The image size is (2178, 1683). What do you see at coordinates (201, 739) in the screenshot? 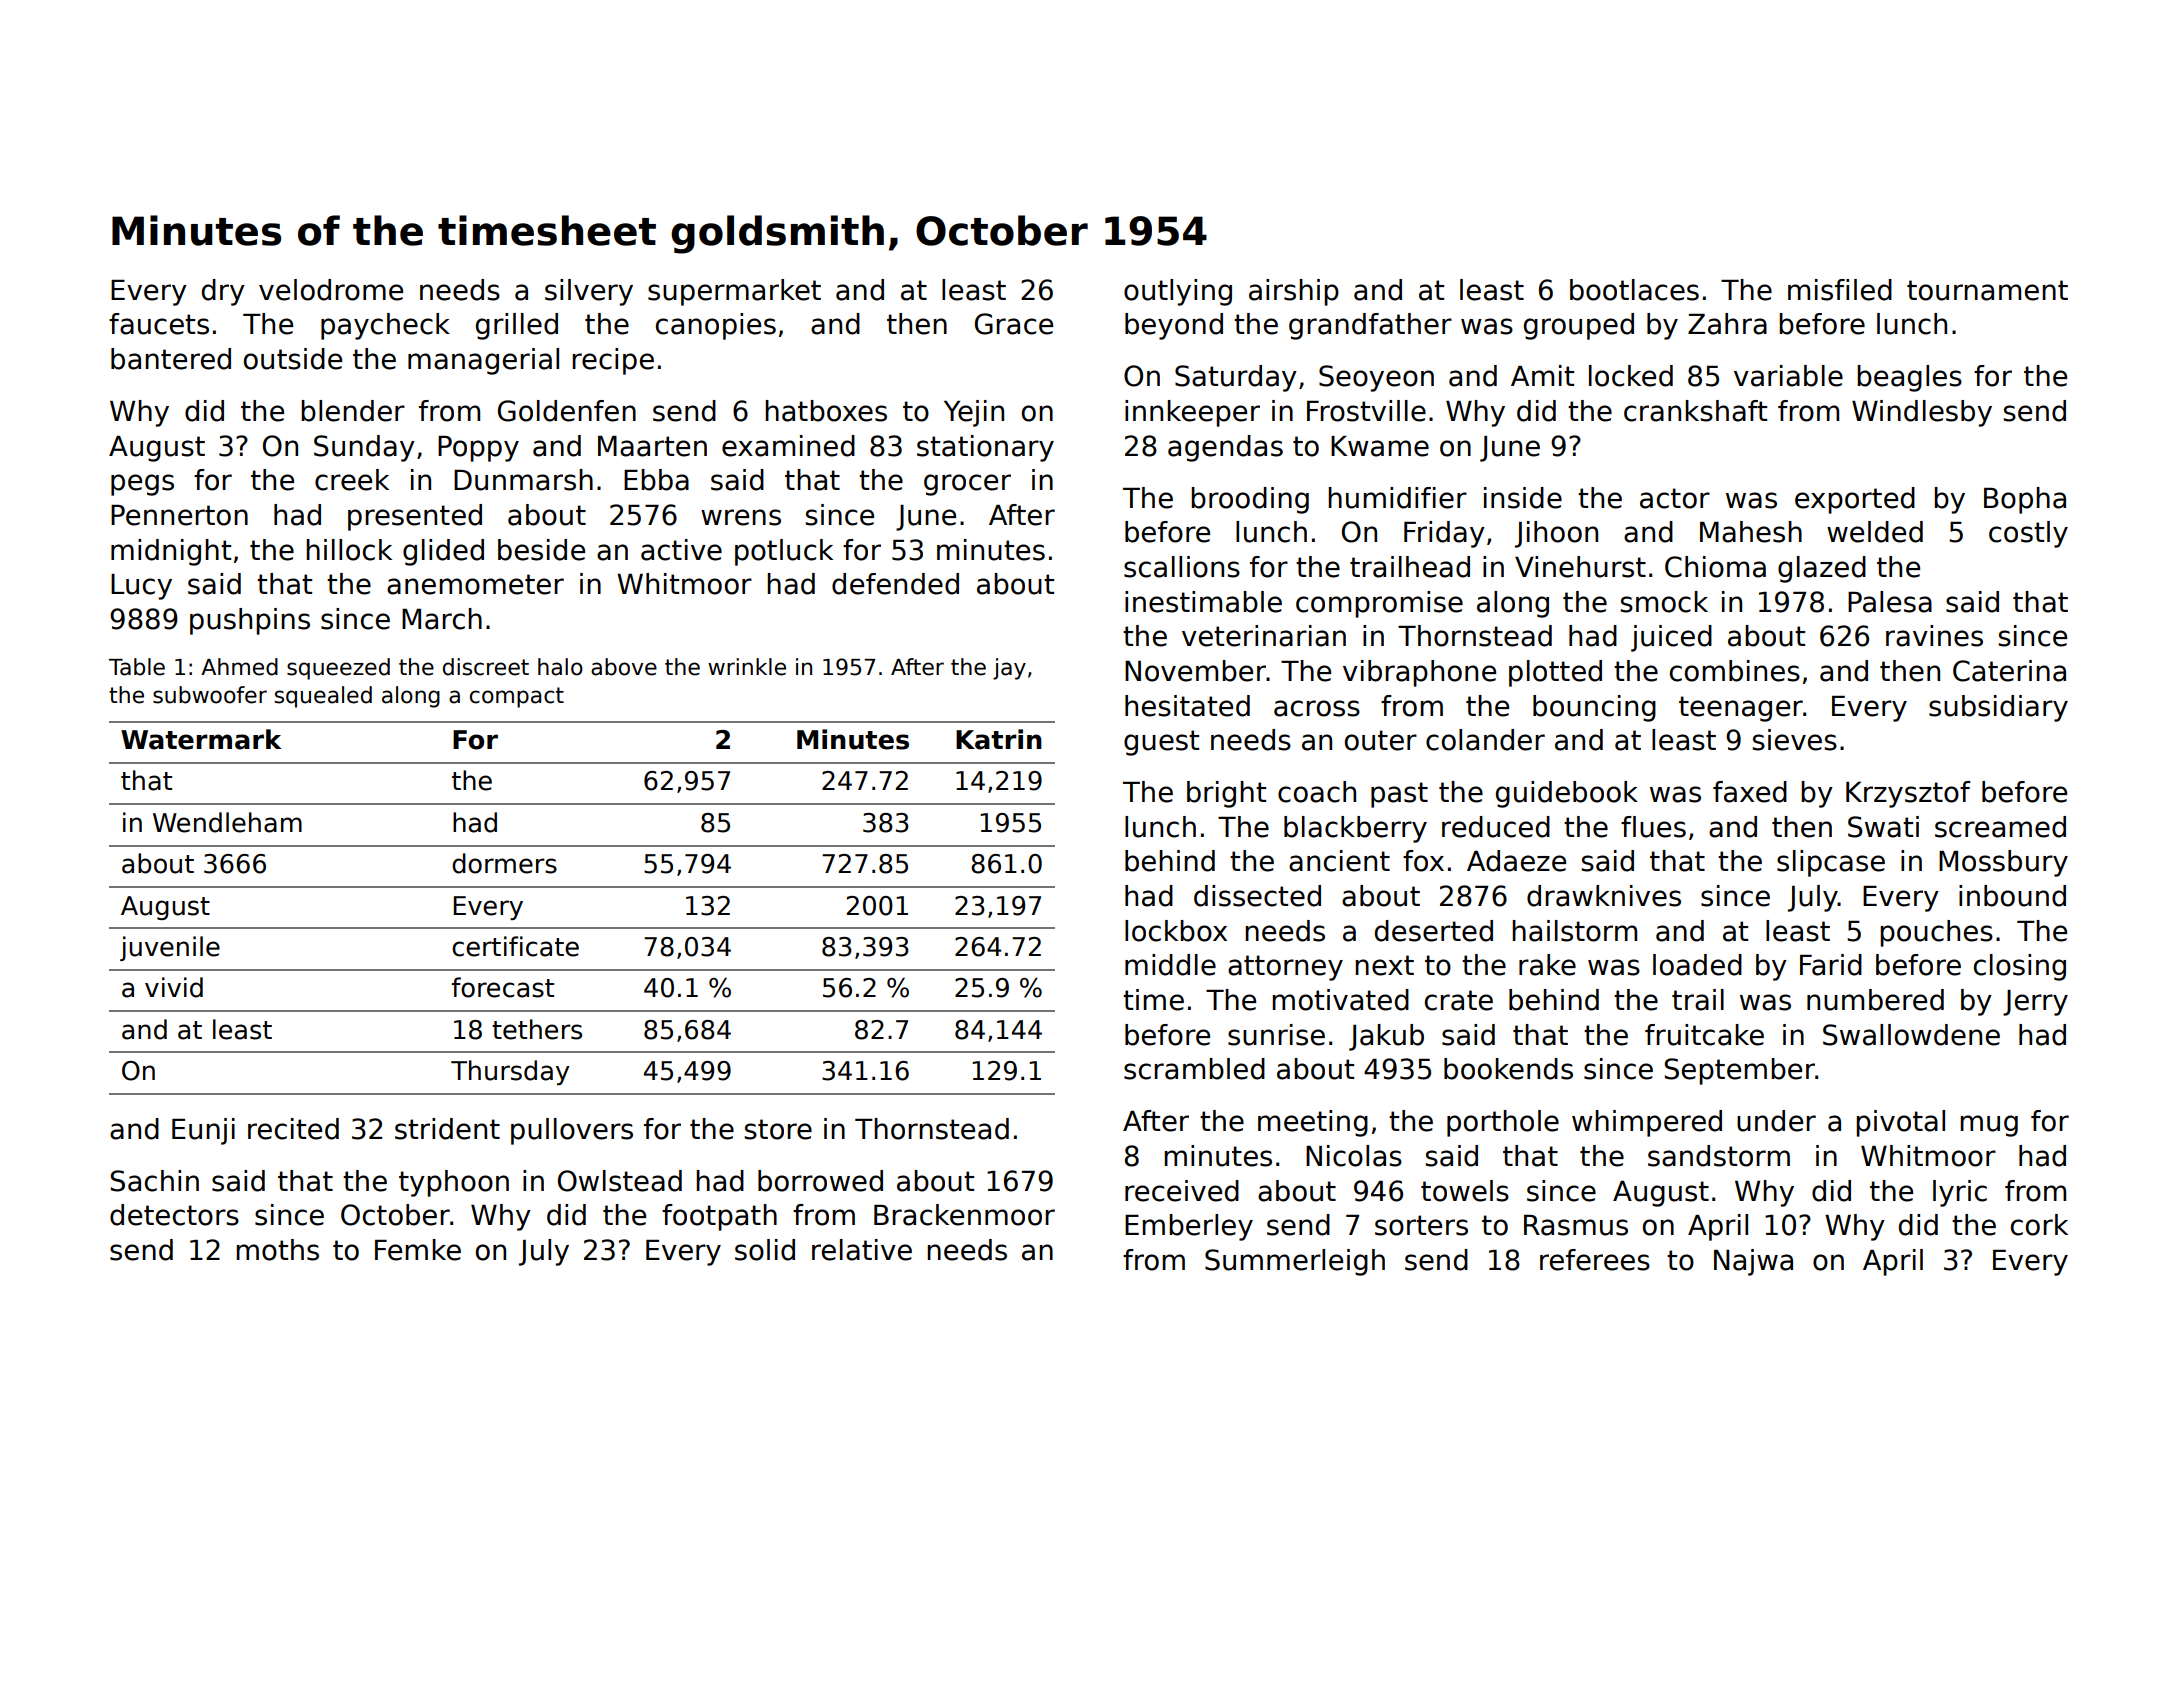
I see `Watermark` at bounding box center [201, 739].
